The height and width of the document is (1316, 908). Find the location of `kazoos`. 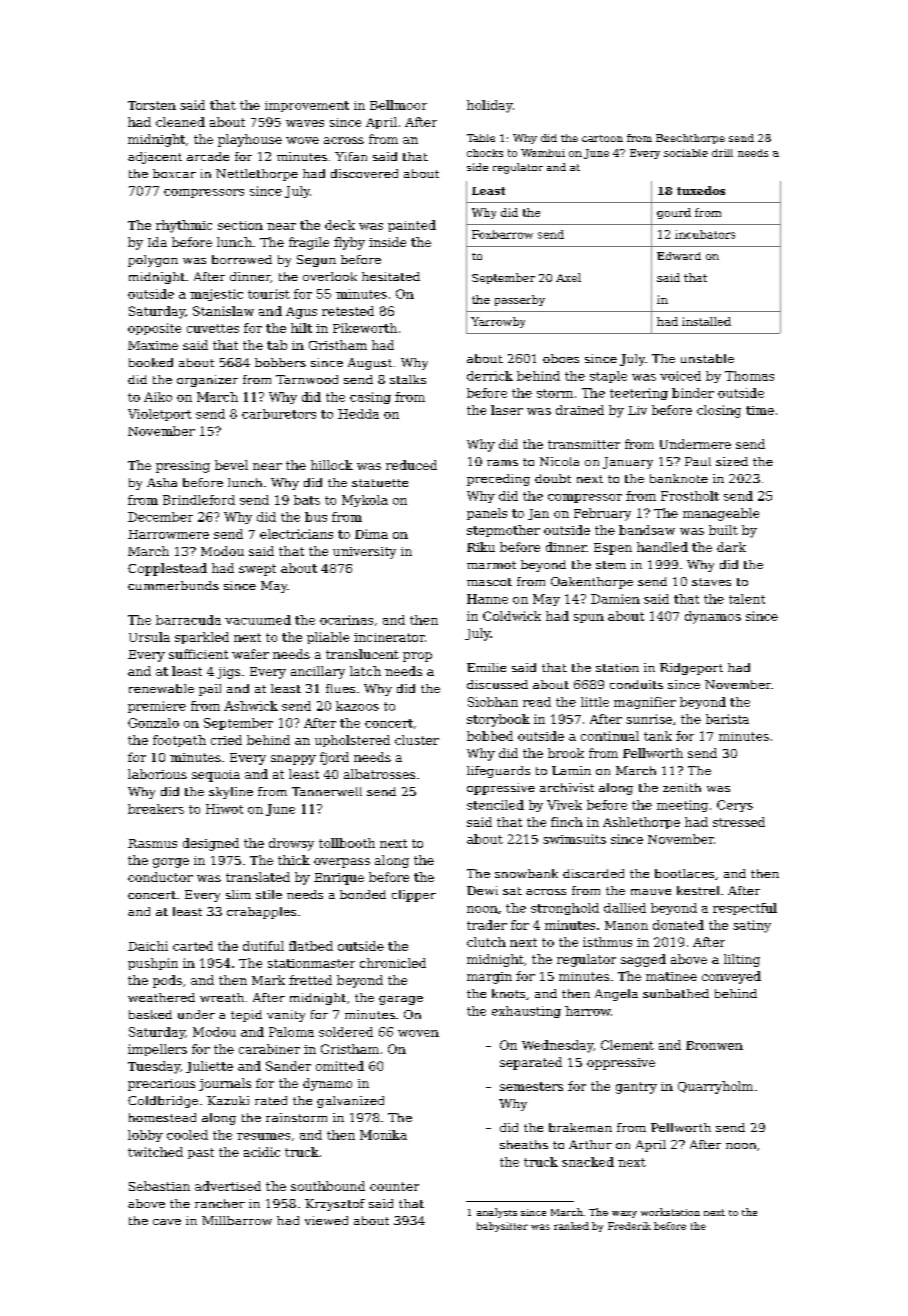

kazoos is located at coordinates (357, 706).
